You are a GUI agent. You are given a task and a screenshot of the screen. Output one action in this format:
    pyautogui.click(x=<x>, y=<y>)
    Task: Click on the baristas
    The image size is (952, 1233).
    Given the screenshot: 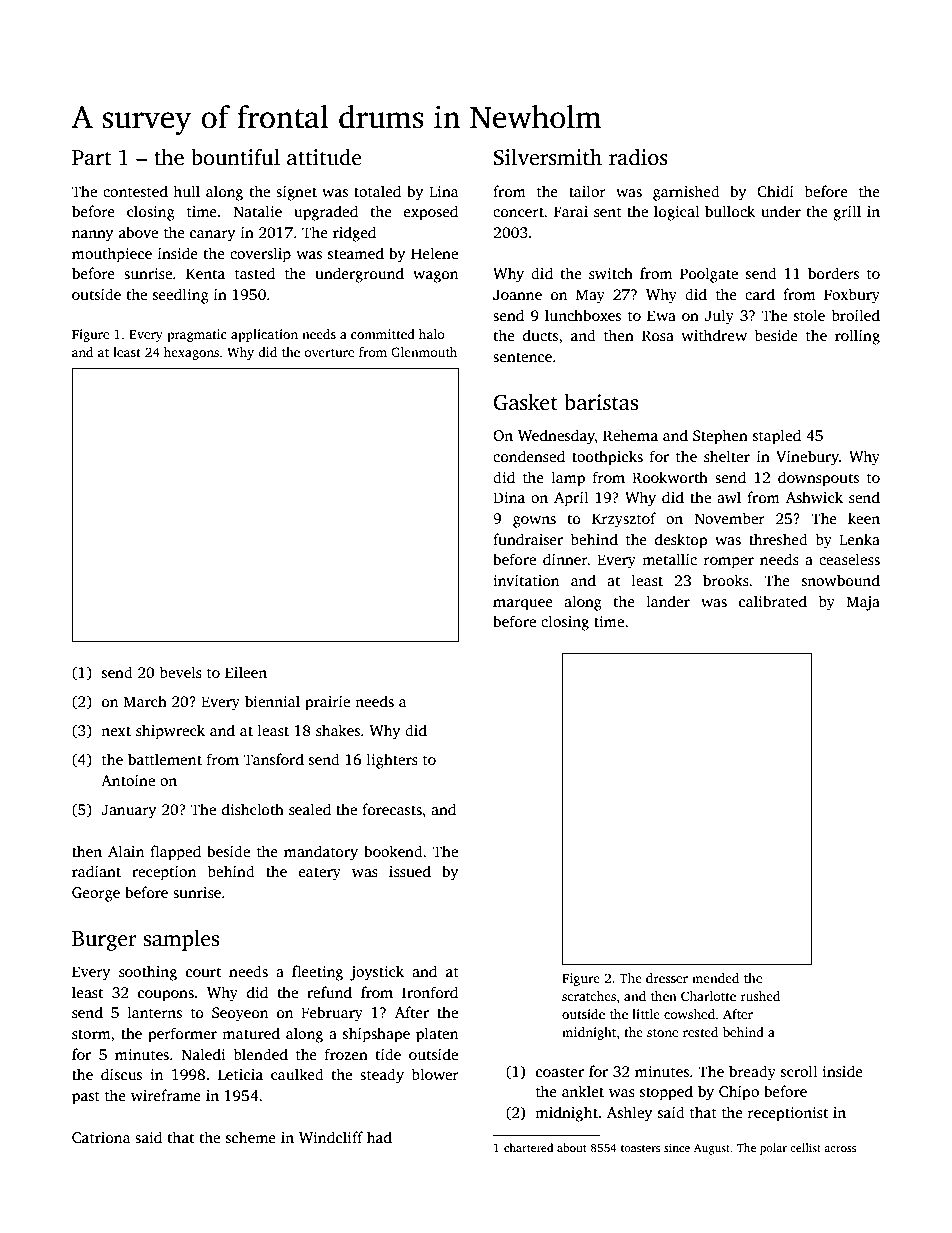 What is the action you would take?
    pyautogui.click(x=601, y=402)
